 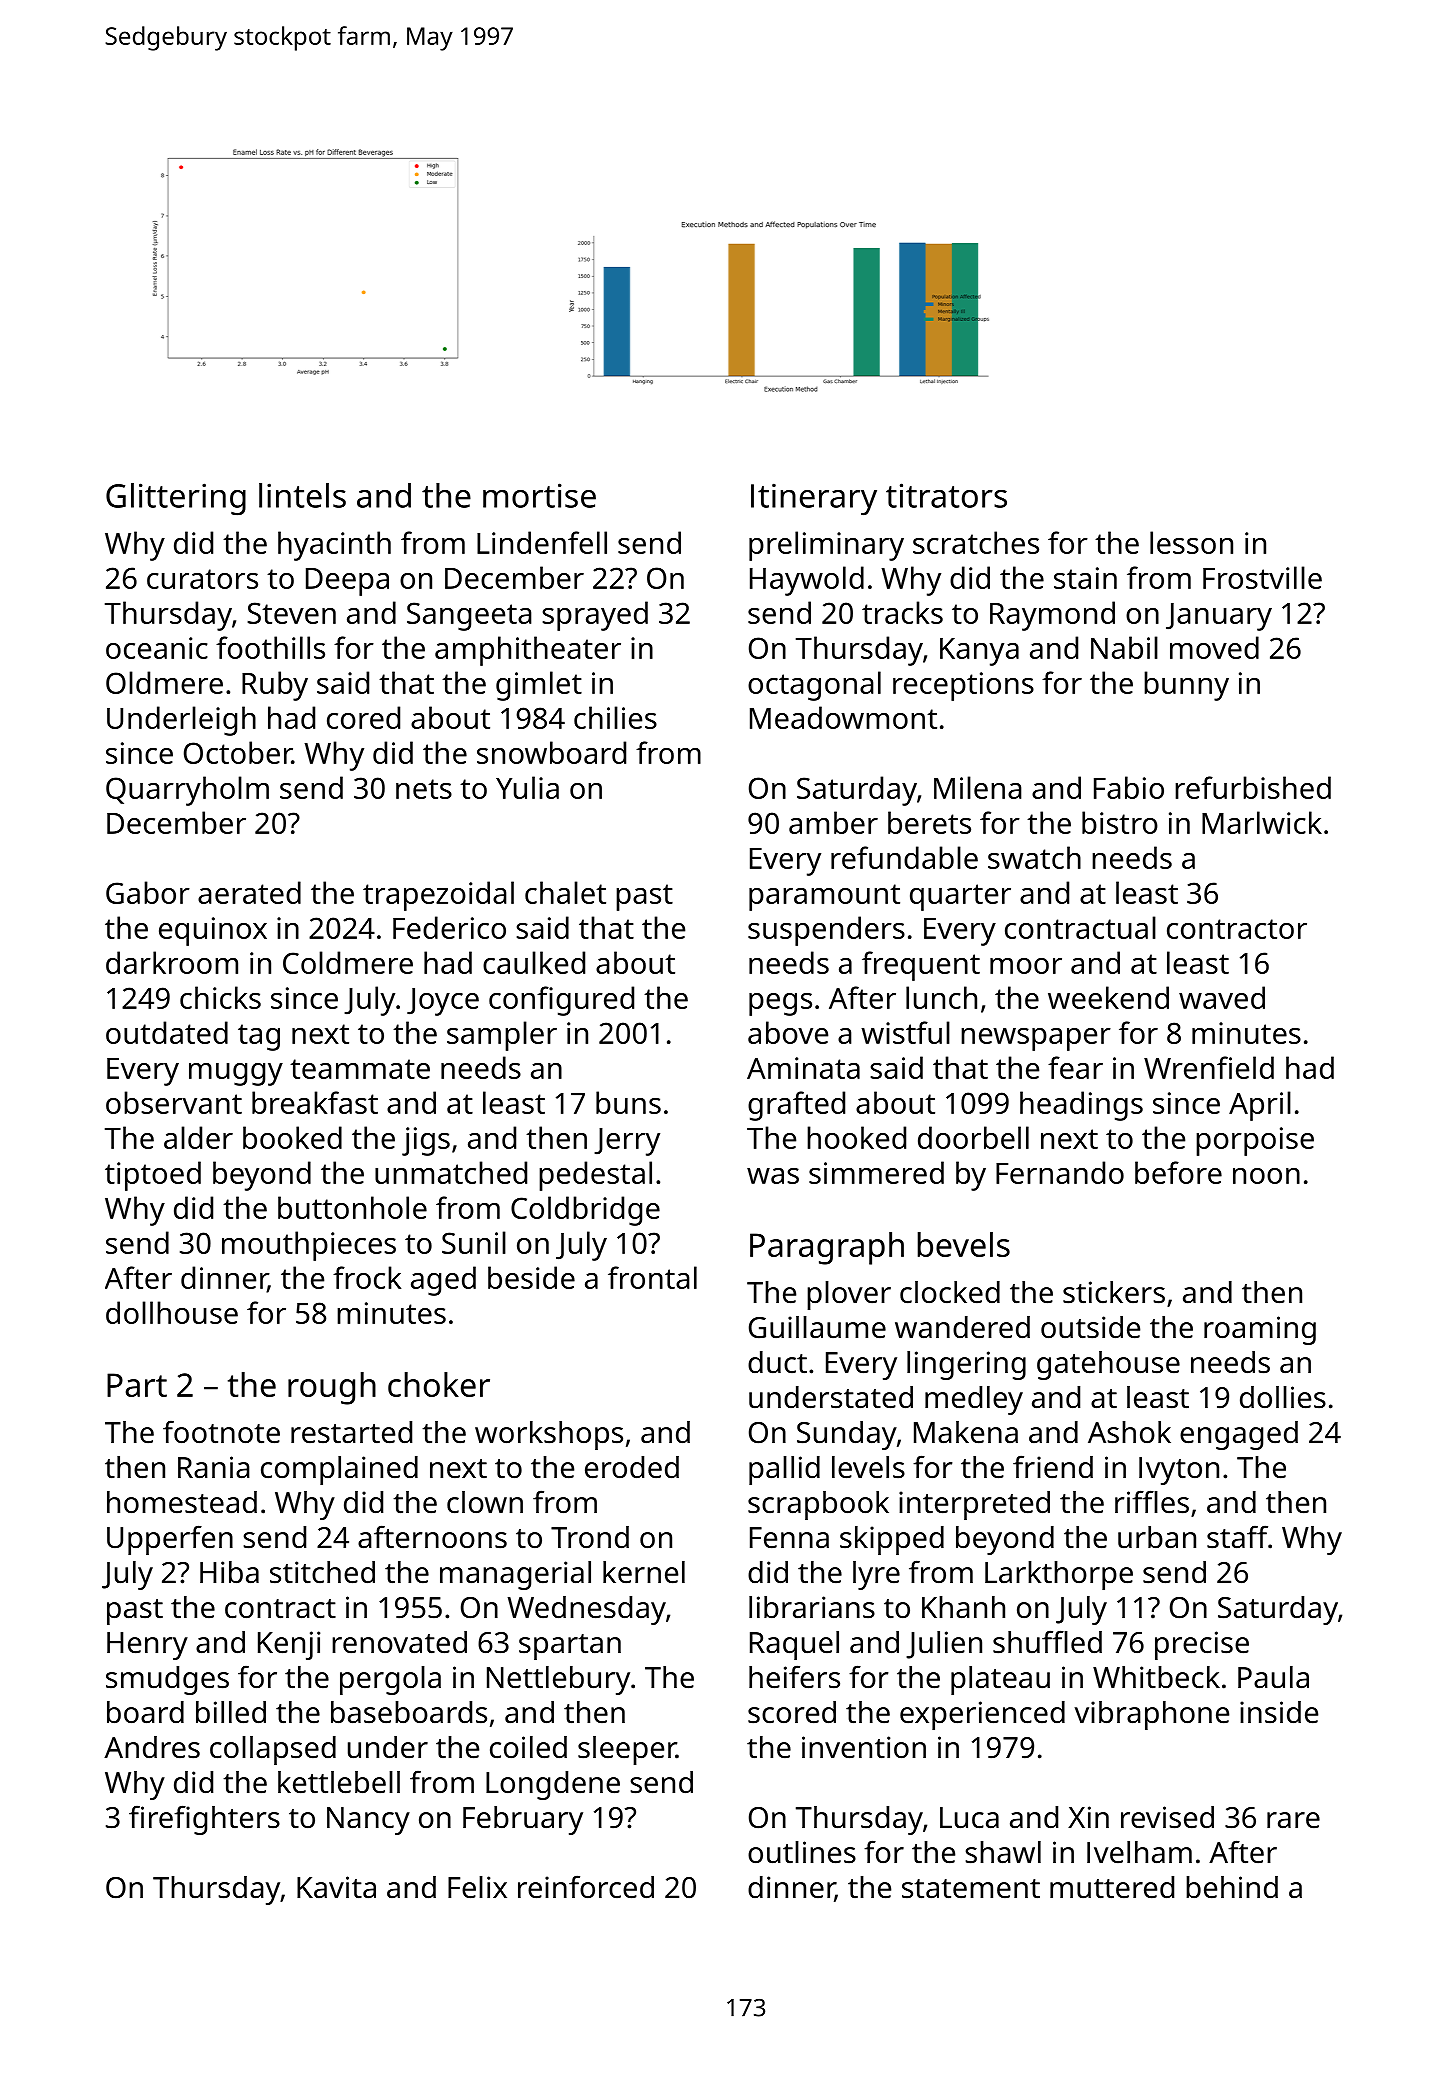 I want to click on Itinerary, so click(x=814, y=499).
